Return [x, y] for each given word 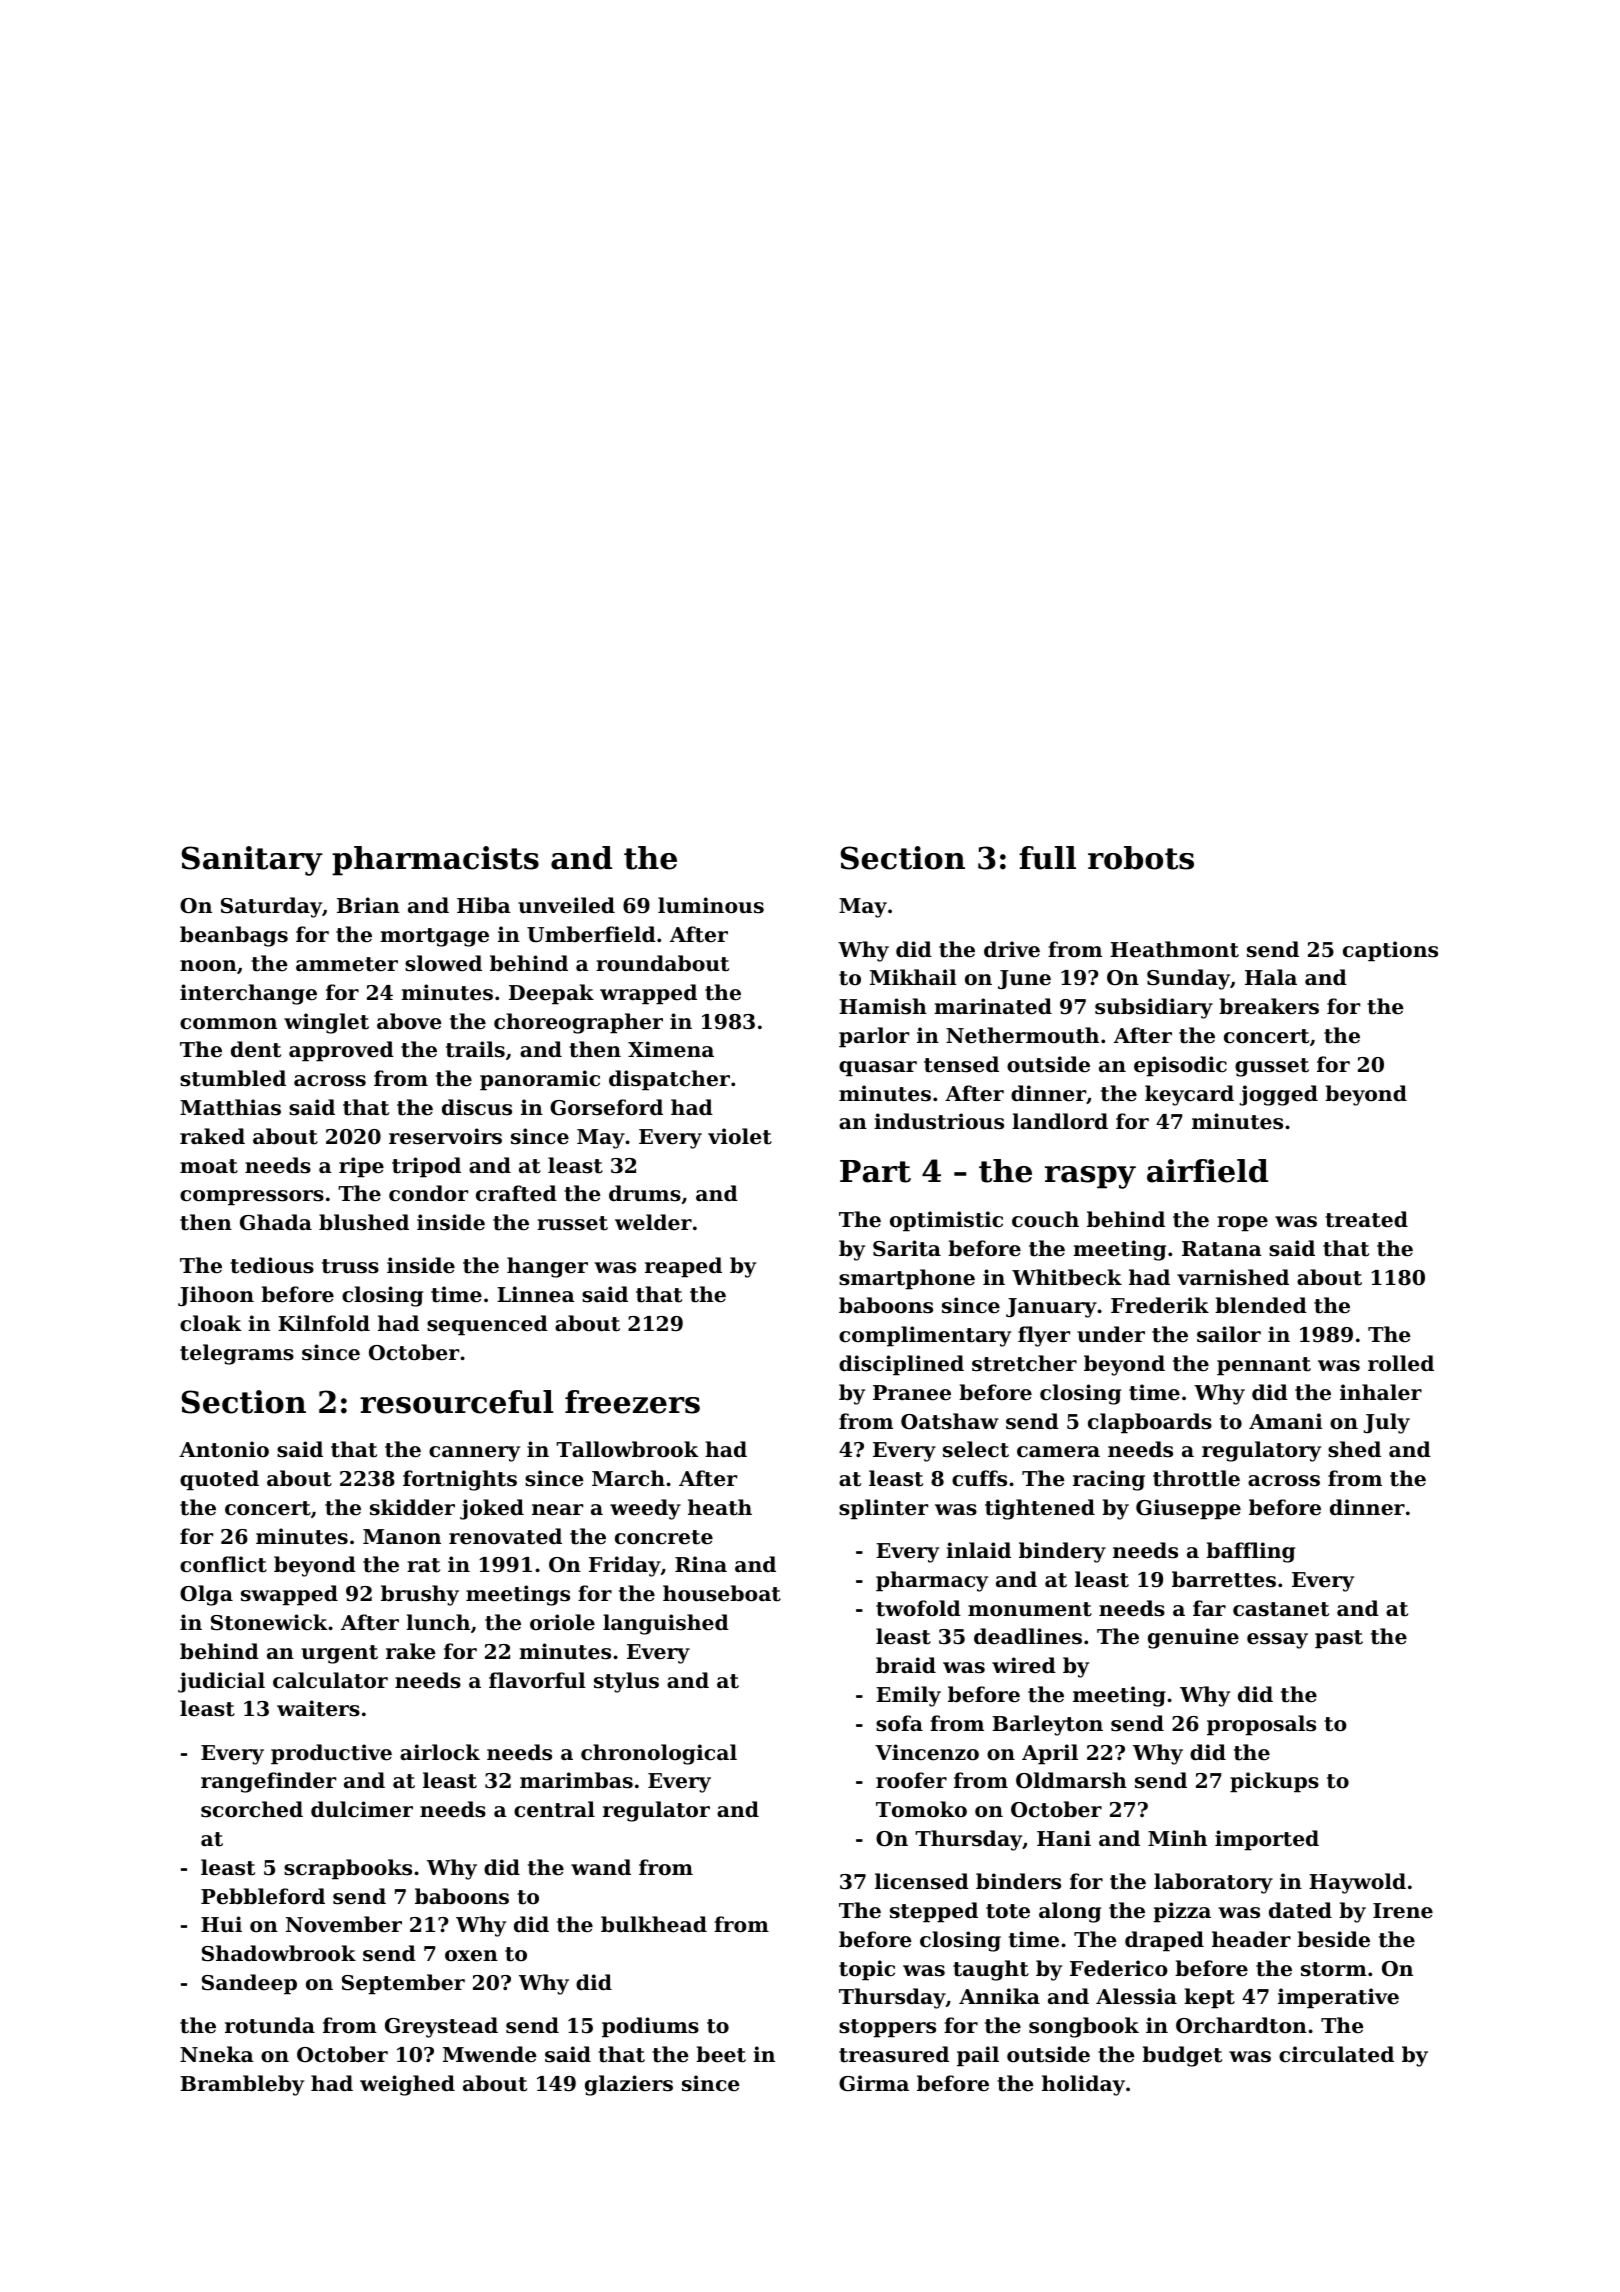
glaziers [629, 2085]
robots [1141, 858]
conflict [223, 1564]
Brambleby [242, 2085]
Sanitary [252, 861]
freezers [632, 1402]
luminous [711, 905]
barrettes [1224, 1579]
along [1070, 1912]
